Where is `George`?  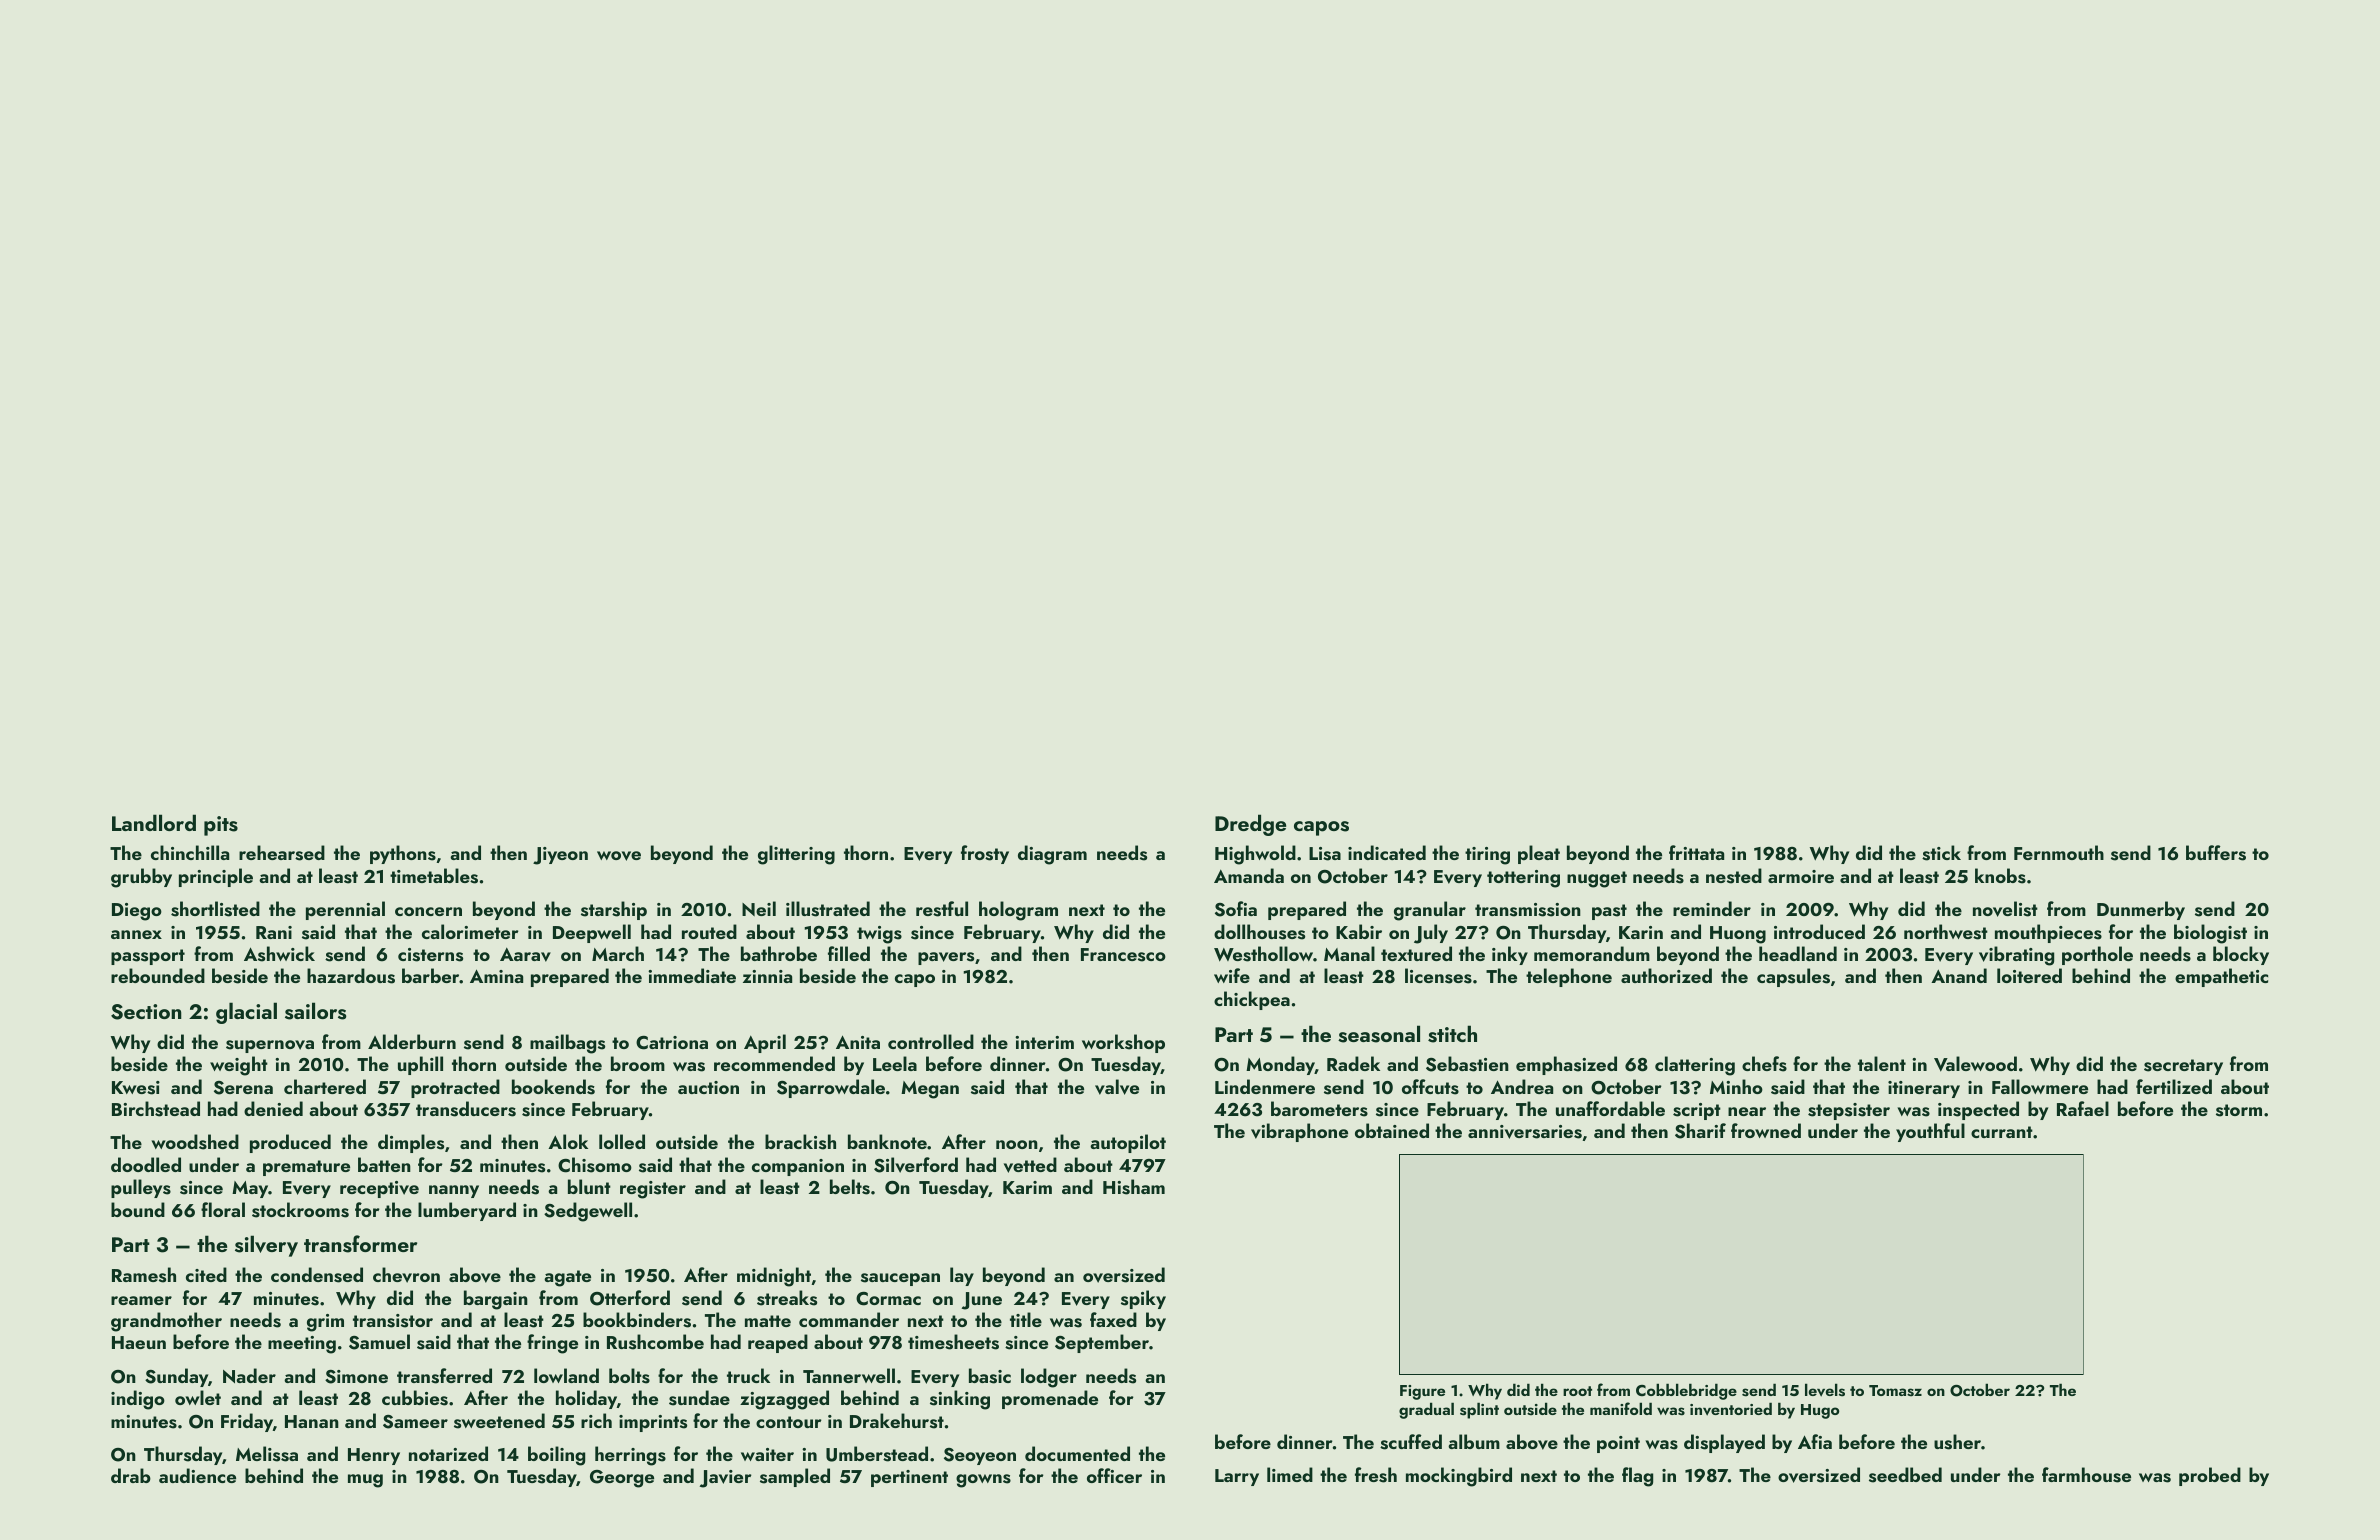
George is located at coordinates (622, 1479).
